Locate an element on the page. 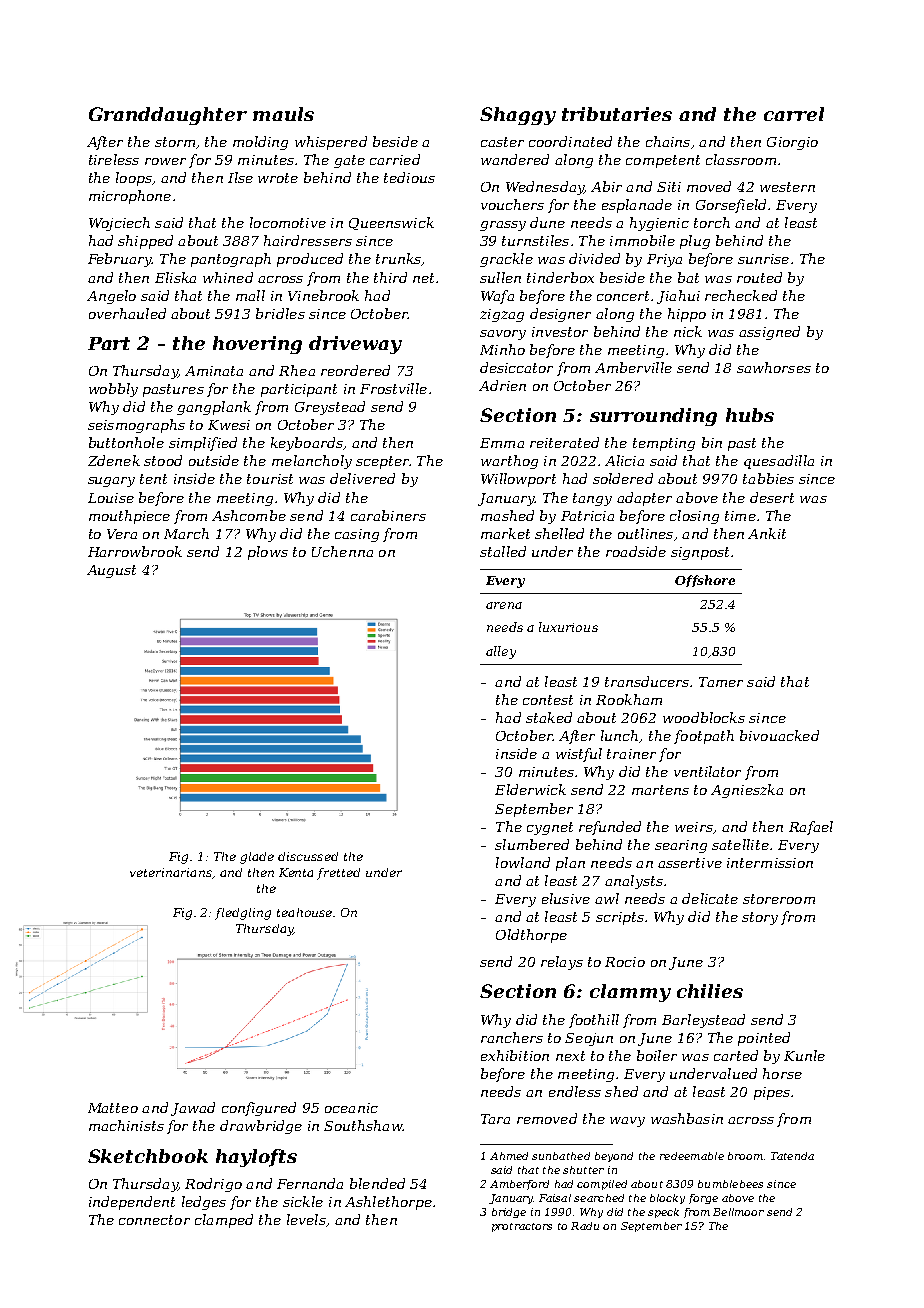 The image size is (924, 1308). machinists is located at coordinates (126, 1125).
